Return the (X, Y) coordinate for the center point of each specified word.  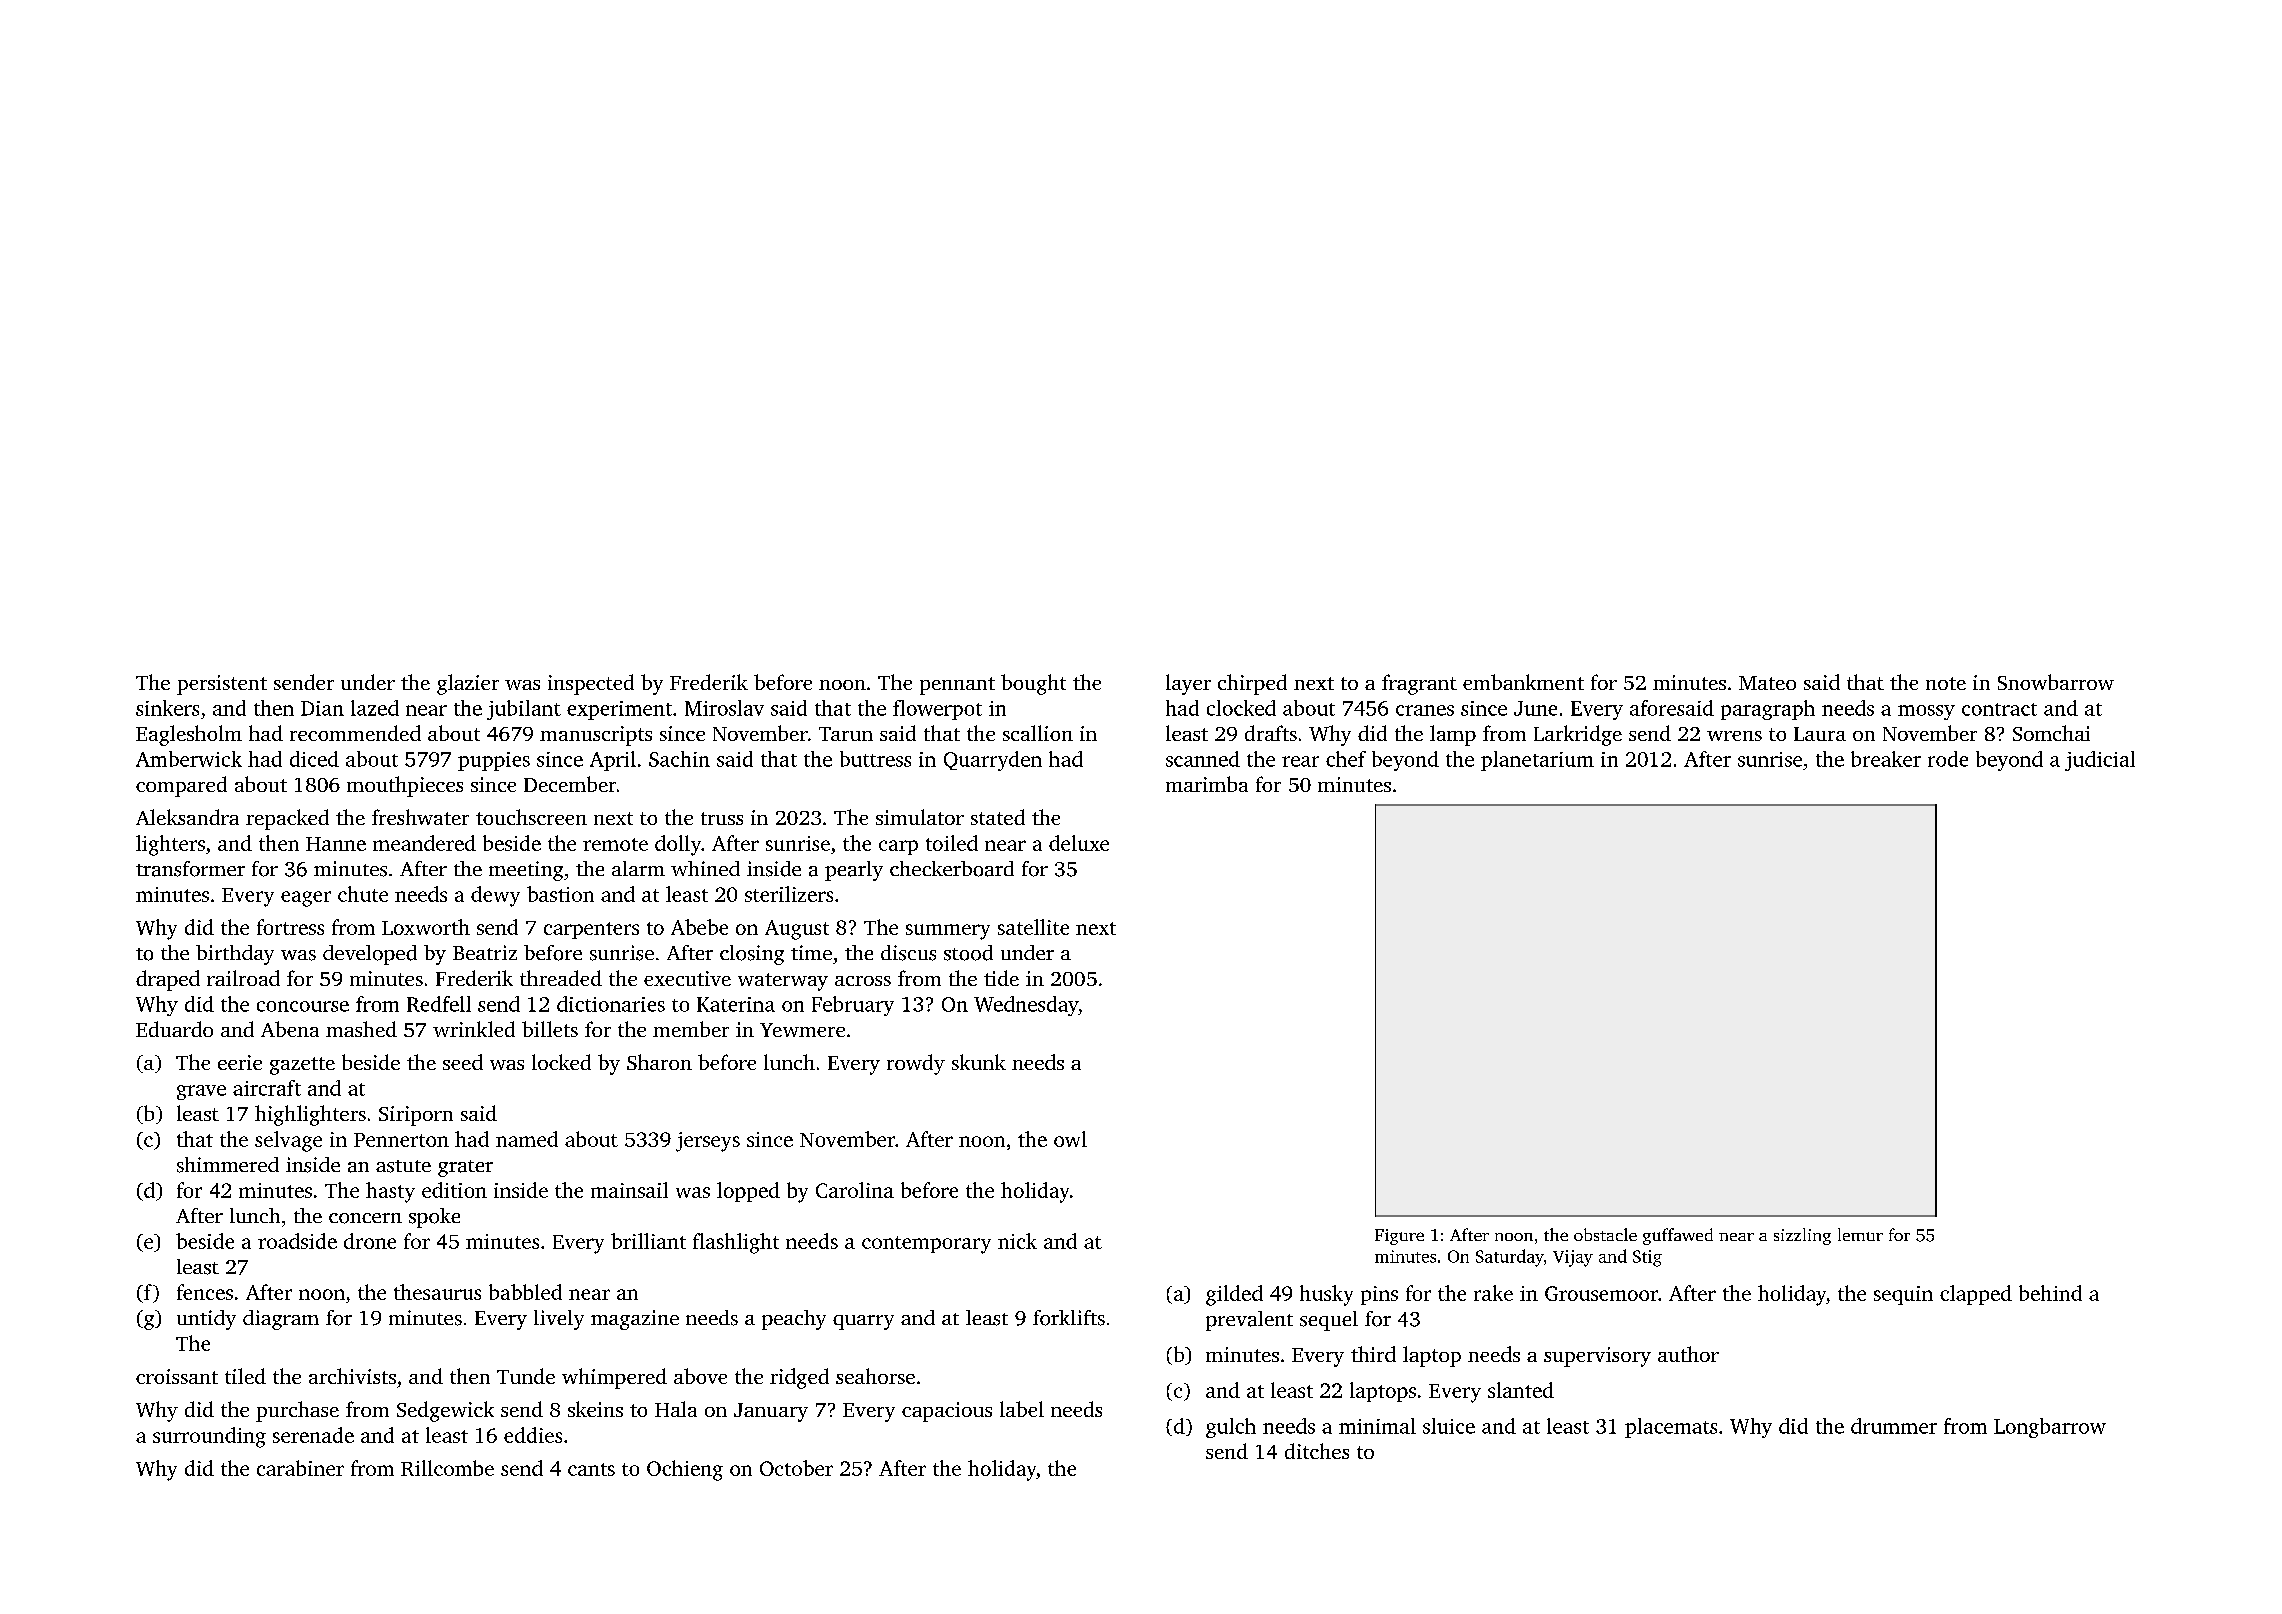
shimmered (228, 1165)
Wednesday (1026, 1006)
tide (1001, 978)
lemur (1860, 1234)
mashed (361, 1029)
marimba (1207, 784)
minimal (1377, 1426)
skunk (979, 1062)
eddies (533, 1435)
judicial (2100, 761)
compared (181, 786)
